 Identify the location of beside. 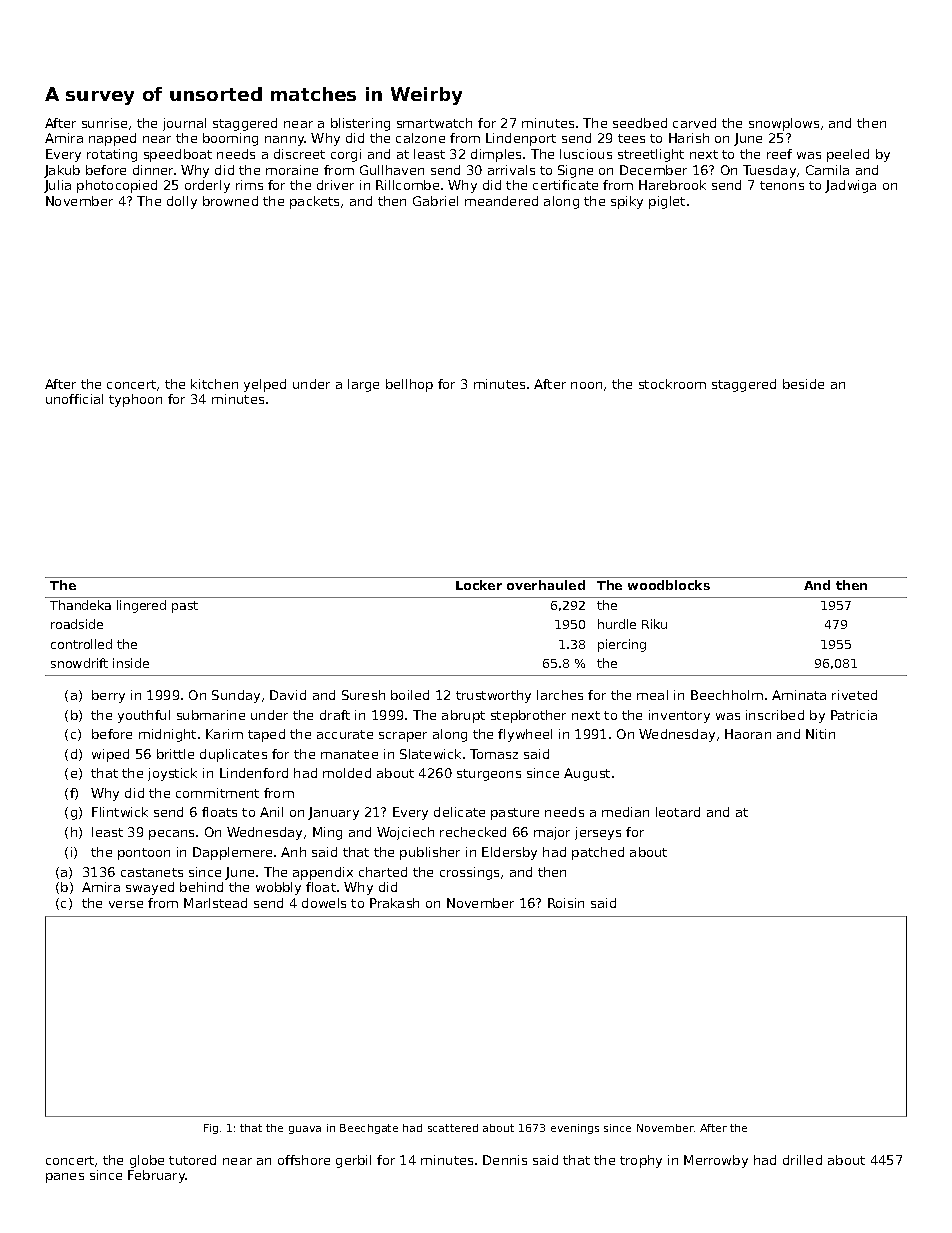
(803, 384).
